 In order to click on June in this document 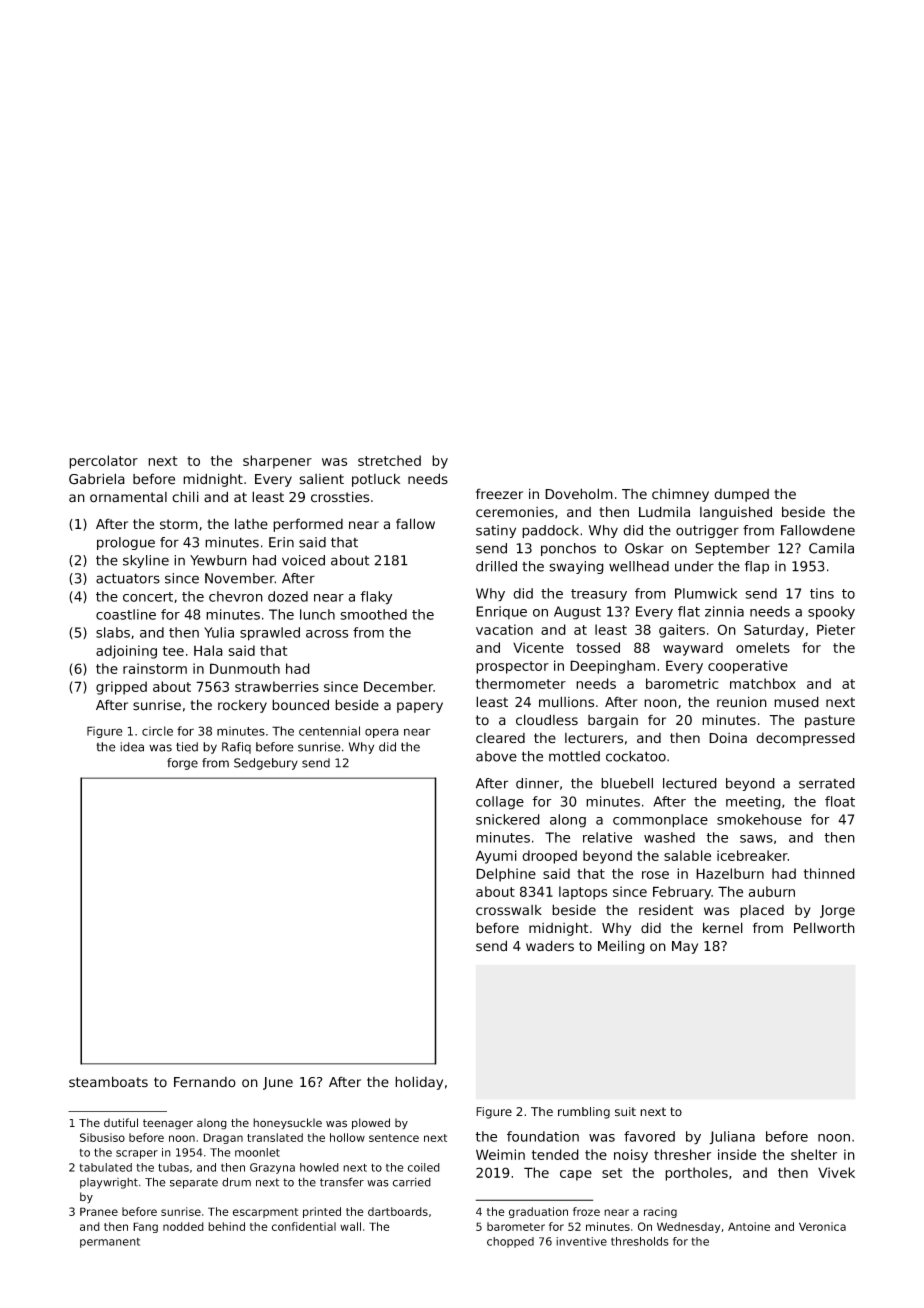, I will do `click(278, 1083)`.
